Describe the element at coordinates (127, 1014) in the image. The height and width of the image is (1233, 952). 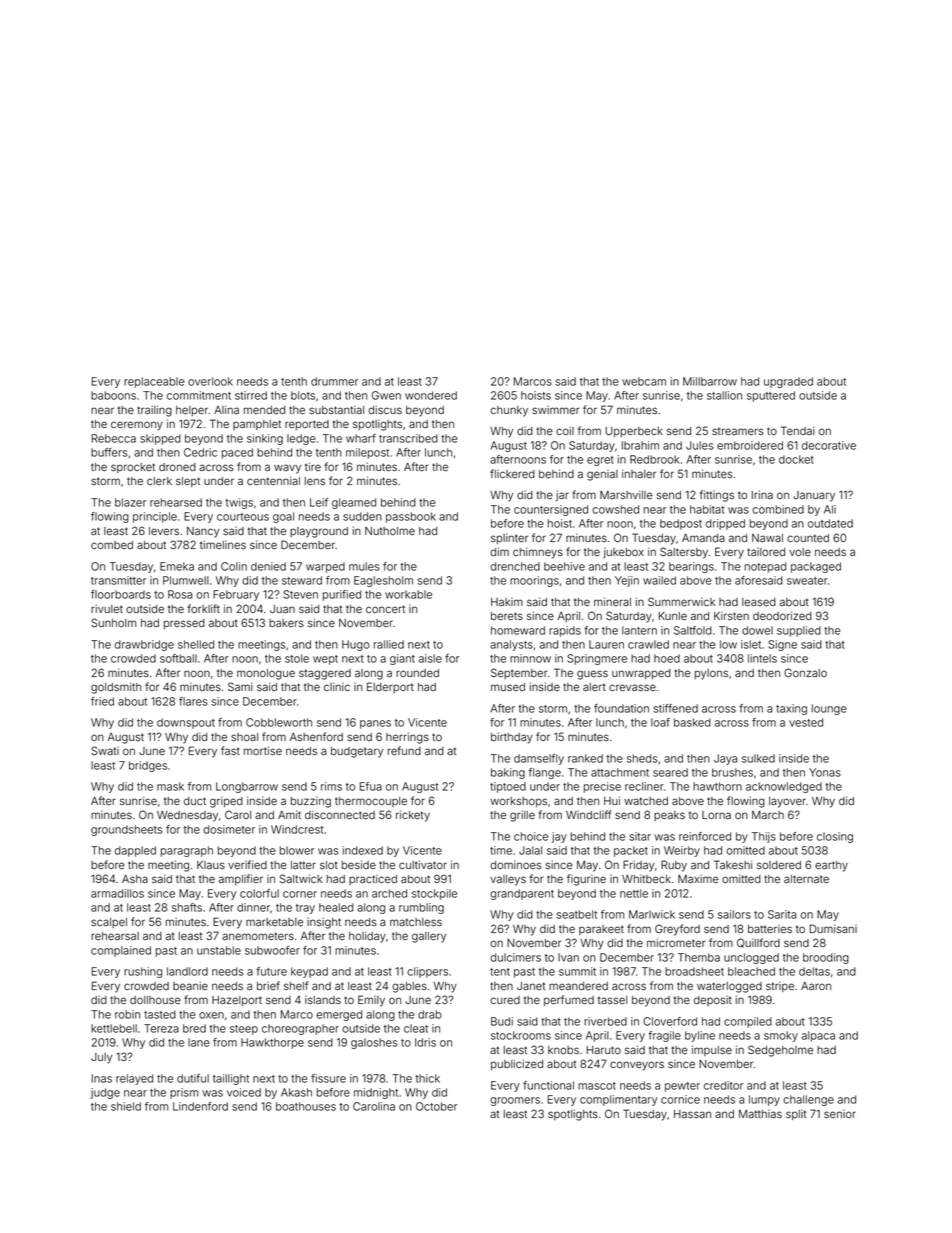
I see `robin` at that location.
